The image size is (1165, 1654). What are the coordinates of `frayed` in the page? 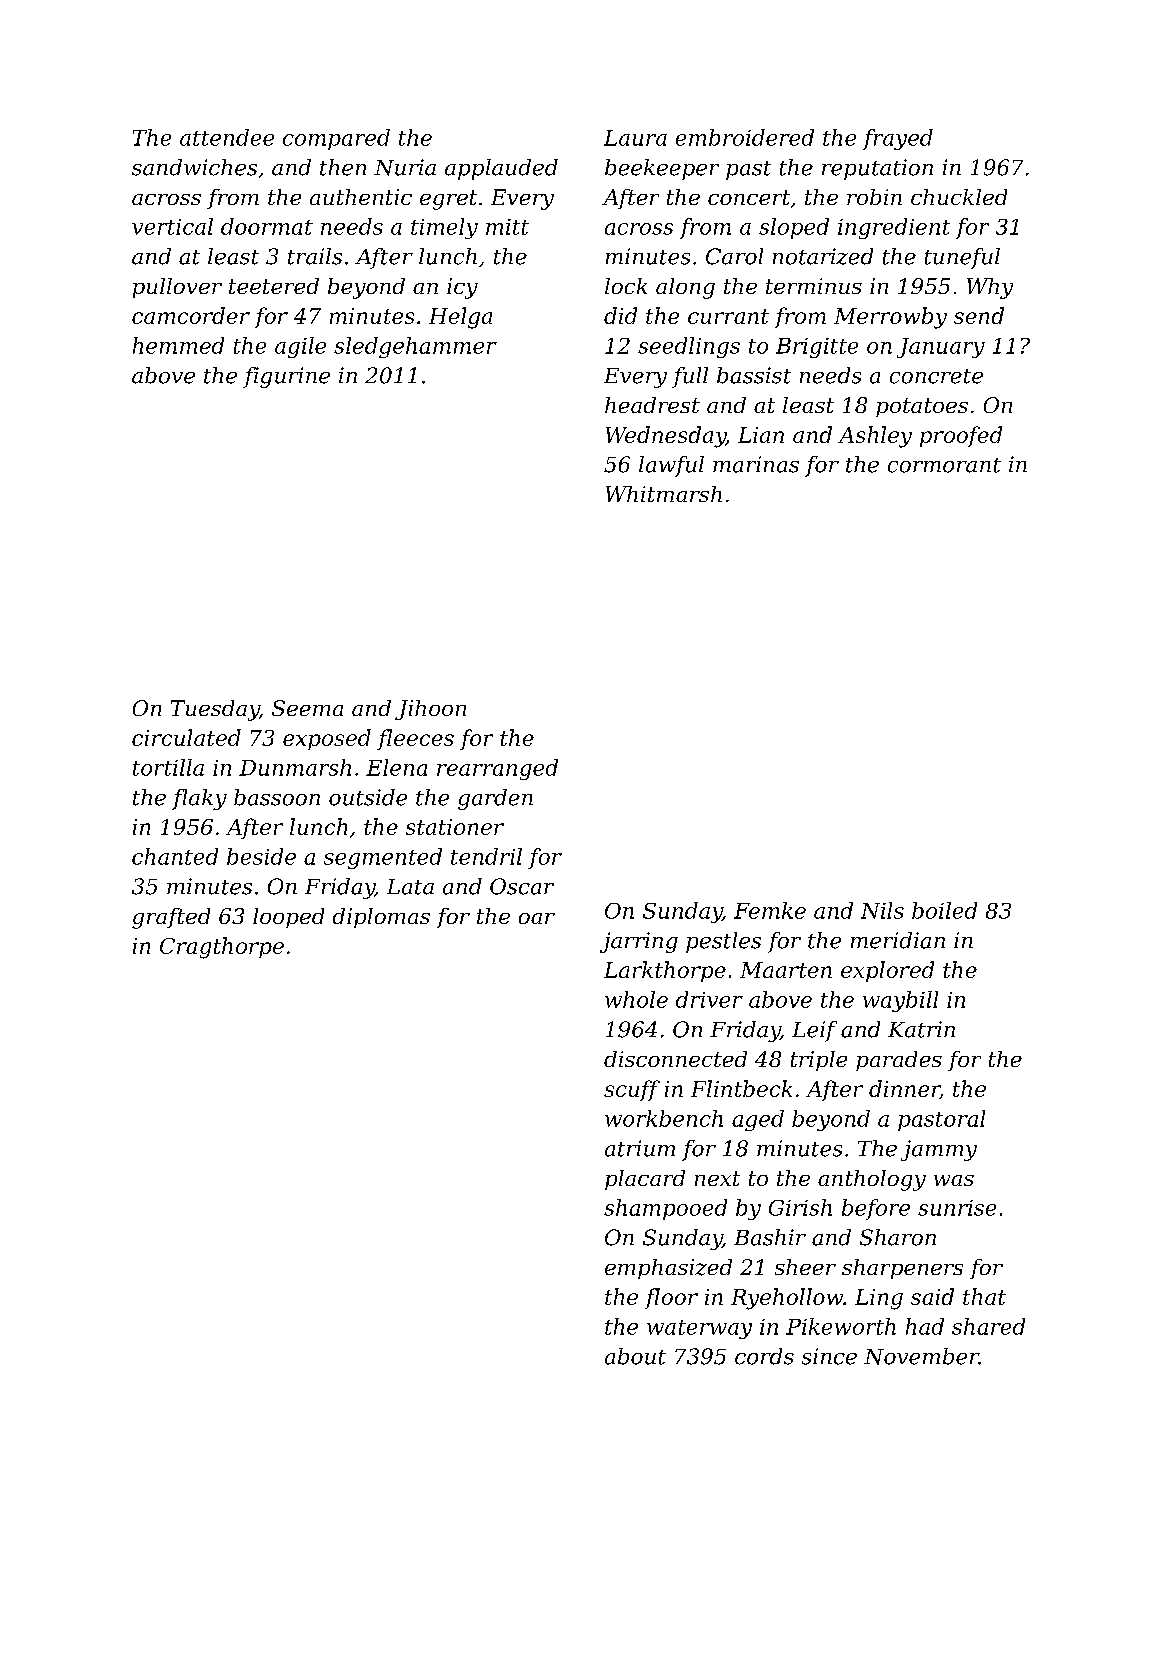 It's located at (898, 139).
